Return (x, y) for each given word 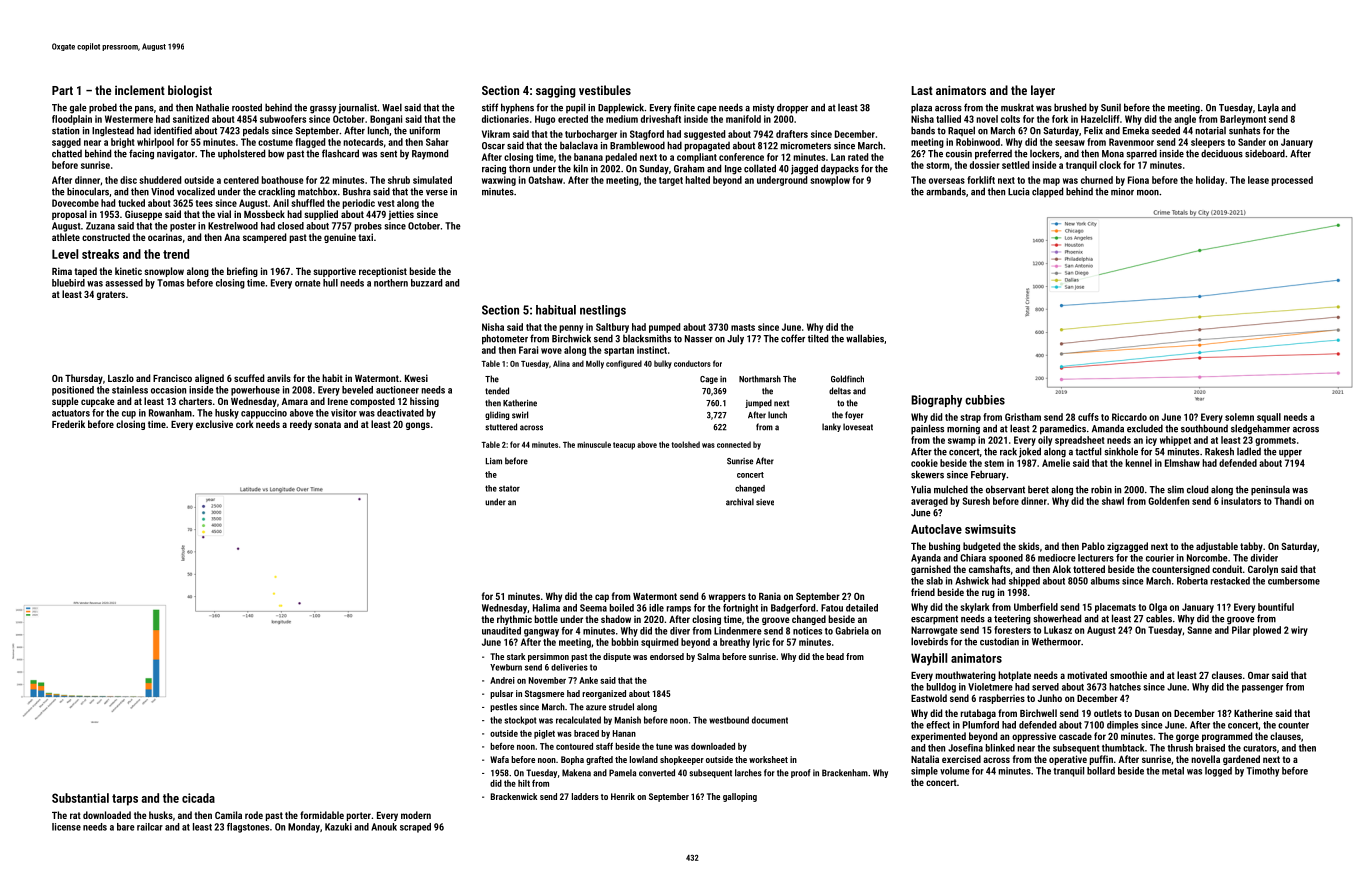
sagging (556, 91)
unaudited (501, 631)
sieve (765, 502)
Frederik (68, 424)
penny (571, 329)
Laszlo (121, 378)
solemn (1239, 417)
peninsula (1270, 491)
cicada (198, 798)
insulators (1241, 501)
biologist (190, 91)
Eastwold (929, 698)
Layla (1268, 109)
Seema (593, 608)
